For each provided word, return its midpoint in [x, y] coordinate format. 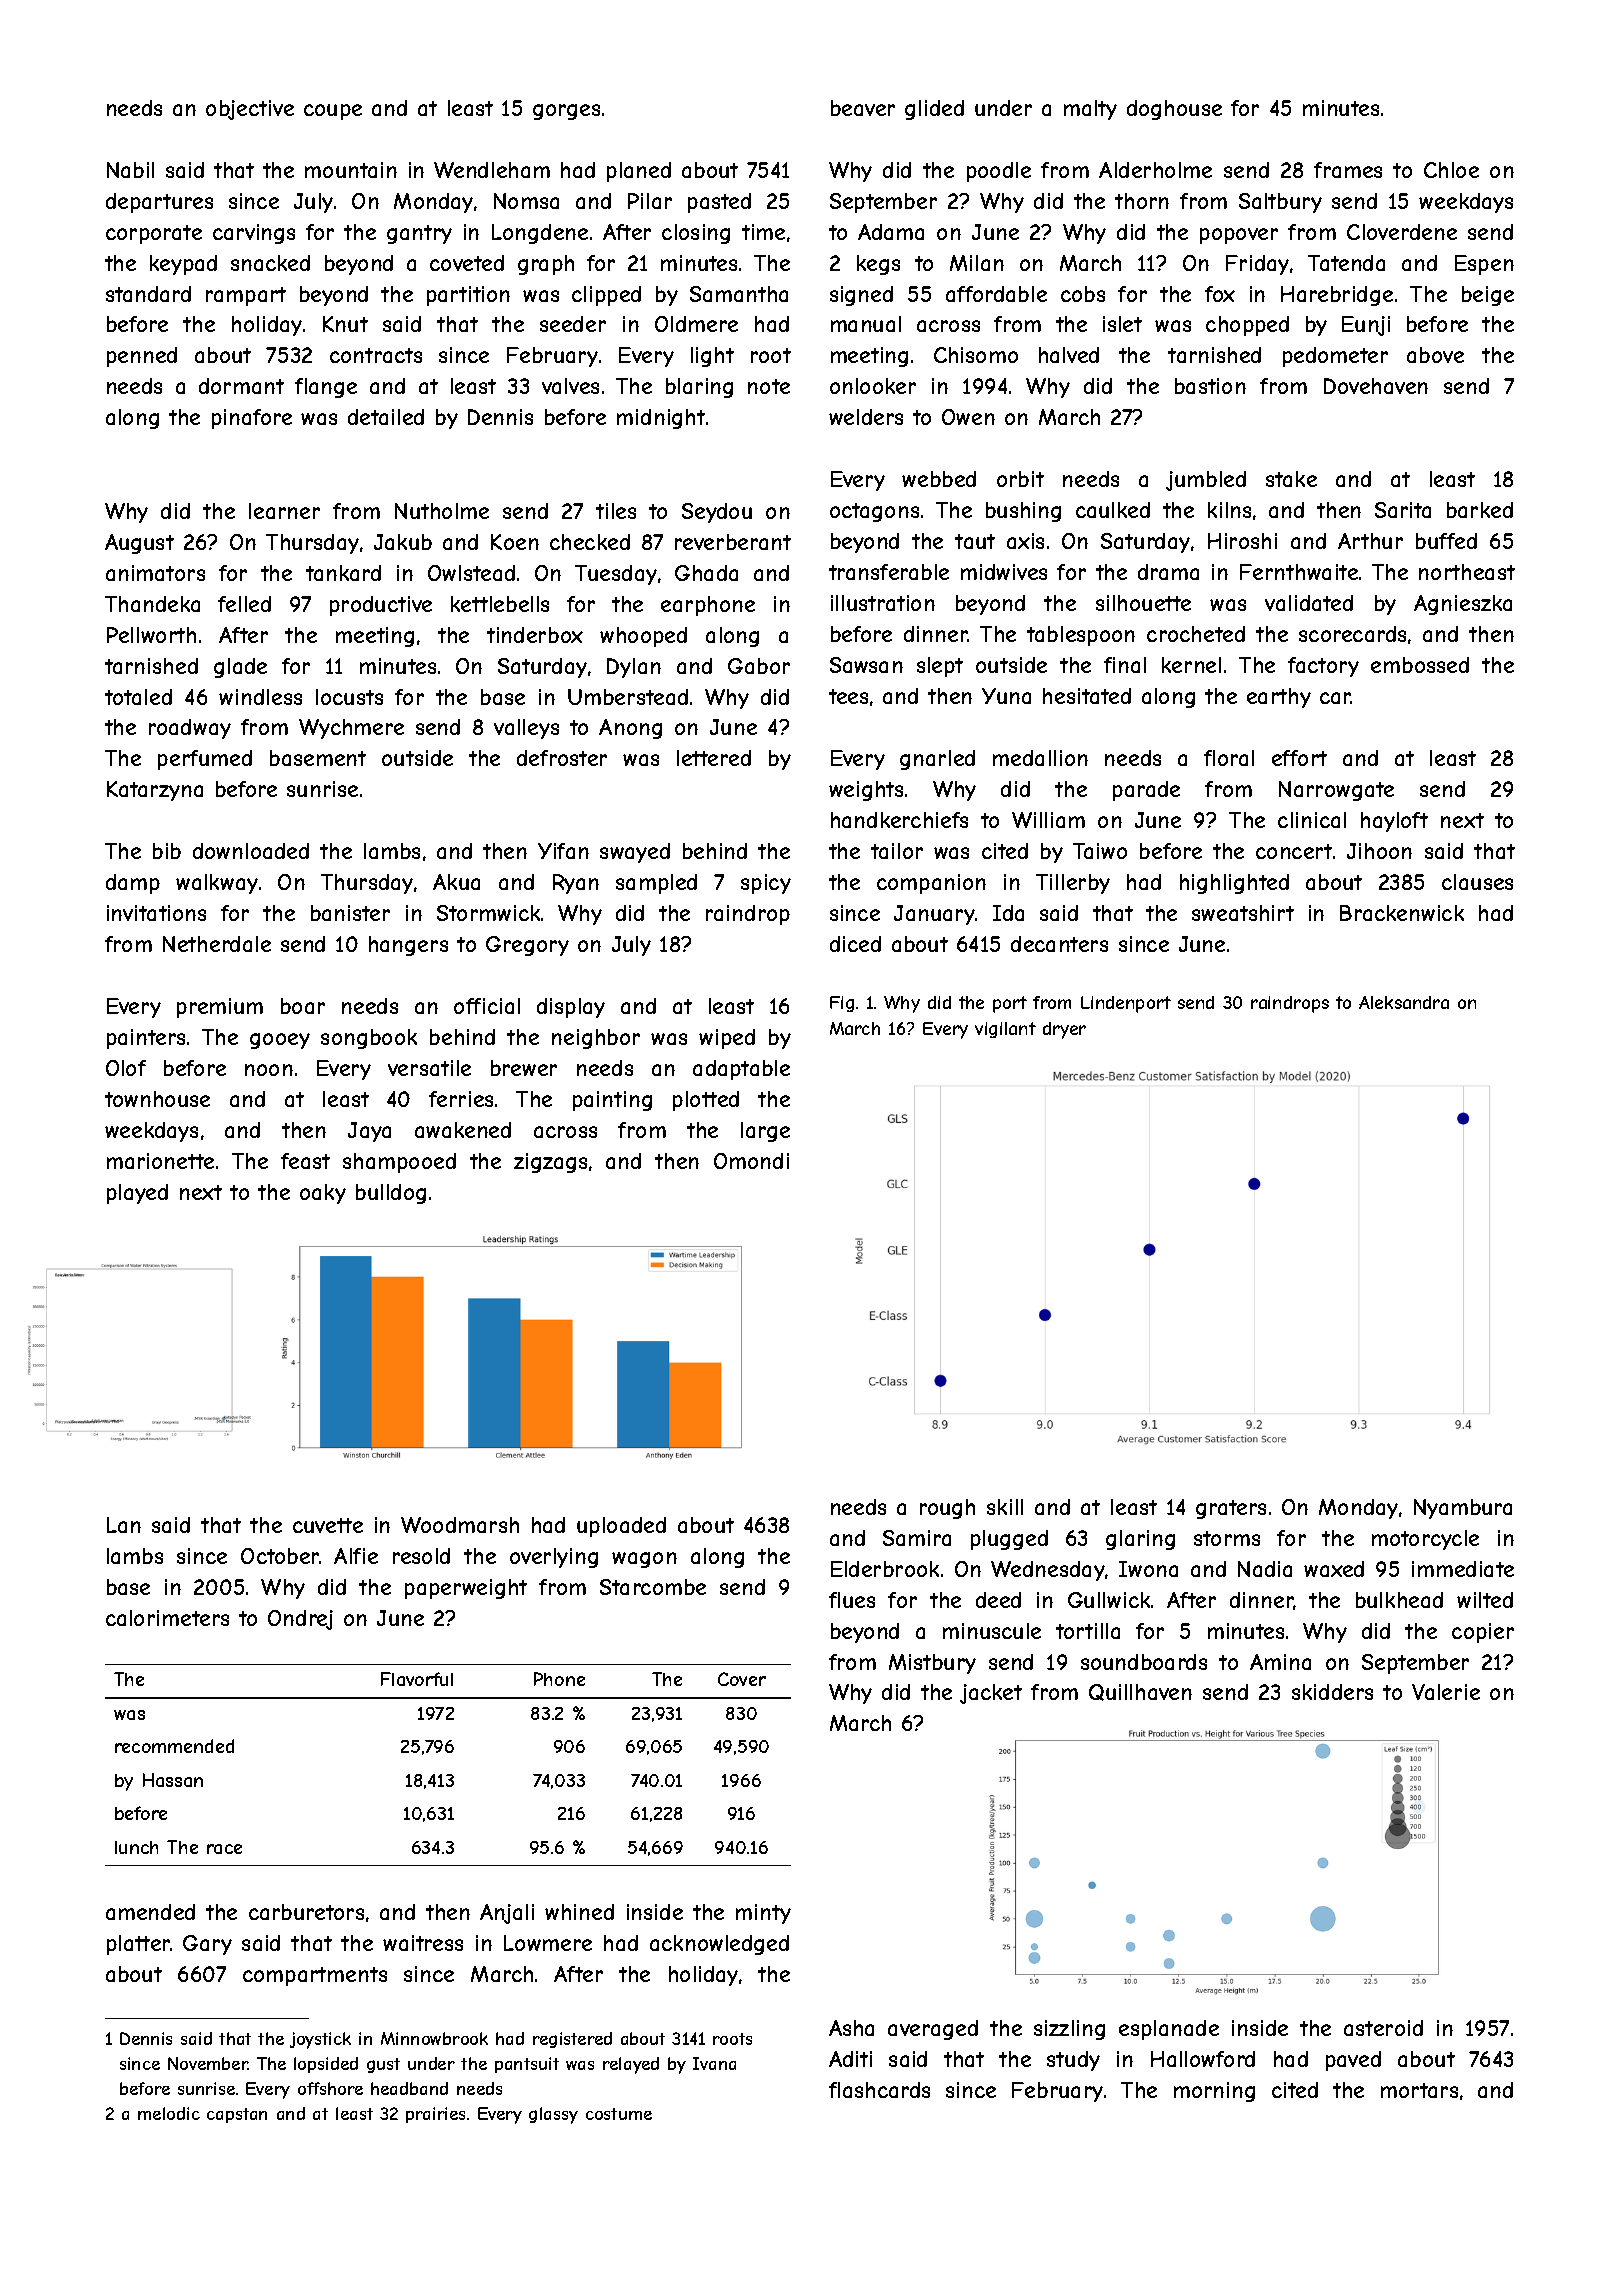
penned [142, 357]
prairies [435, 2115]
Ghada [706, 573]
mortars [1419, 2090]
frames [1348, 170]
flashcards [879, 2090]
